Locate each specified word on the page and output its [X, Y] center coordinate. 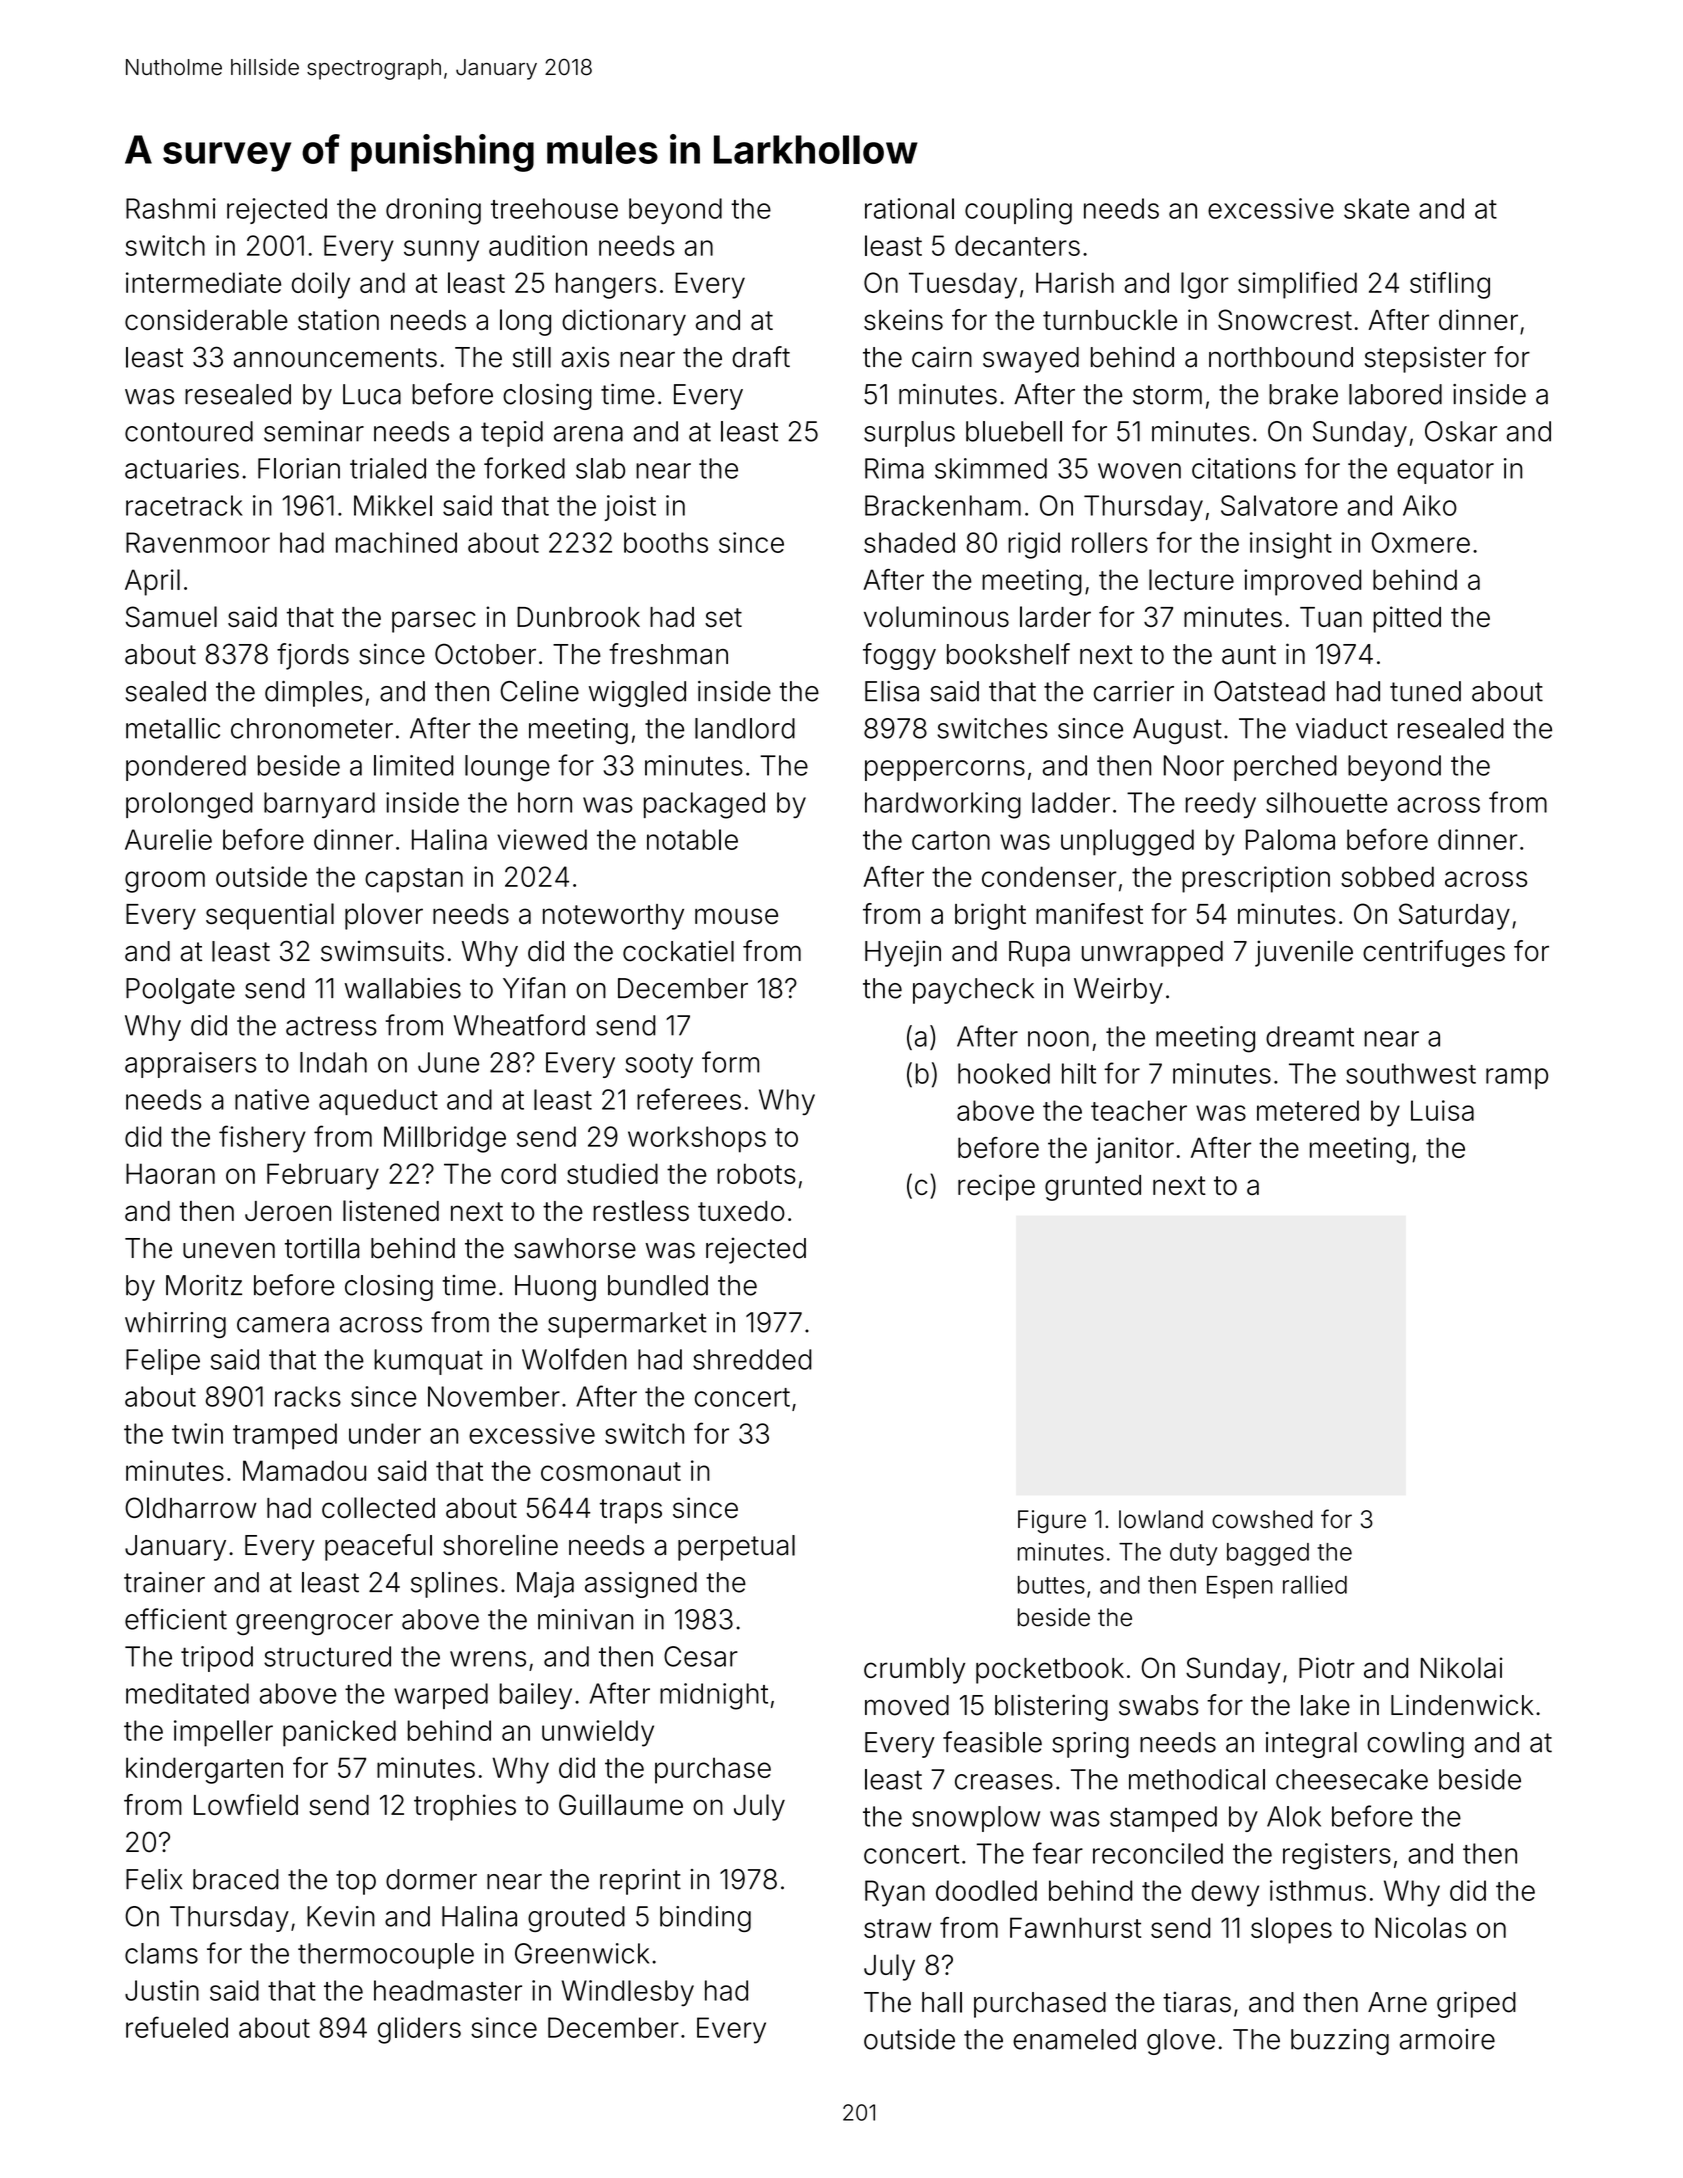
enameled [1074, 2039]
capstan [414, 880]
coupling [1018, 211]
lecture [1191, 579]
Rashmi [171, 208]
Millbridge [445, 1139]
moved [907, 1705]
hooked [1004, 1073]
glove [1181, 2042]
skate [1376, 208]
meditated [187, 1693]
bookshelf [1008, 654]
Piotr [1327, 1667]
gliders [419, 2030]
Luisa [1442, 1110]
